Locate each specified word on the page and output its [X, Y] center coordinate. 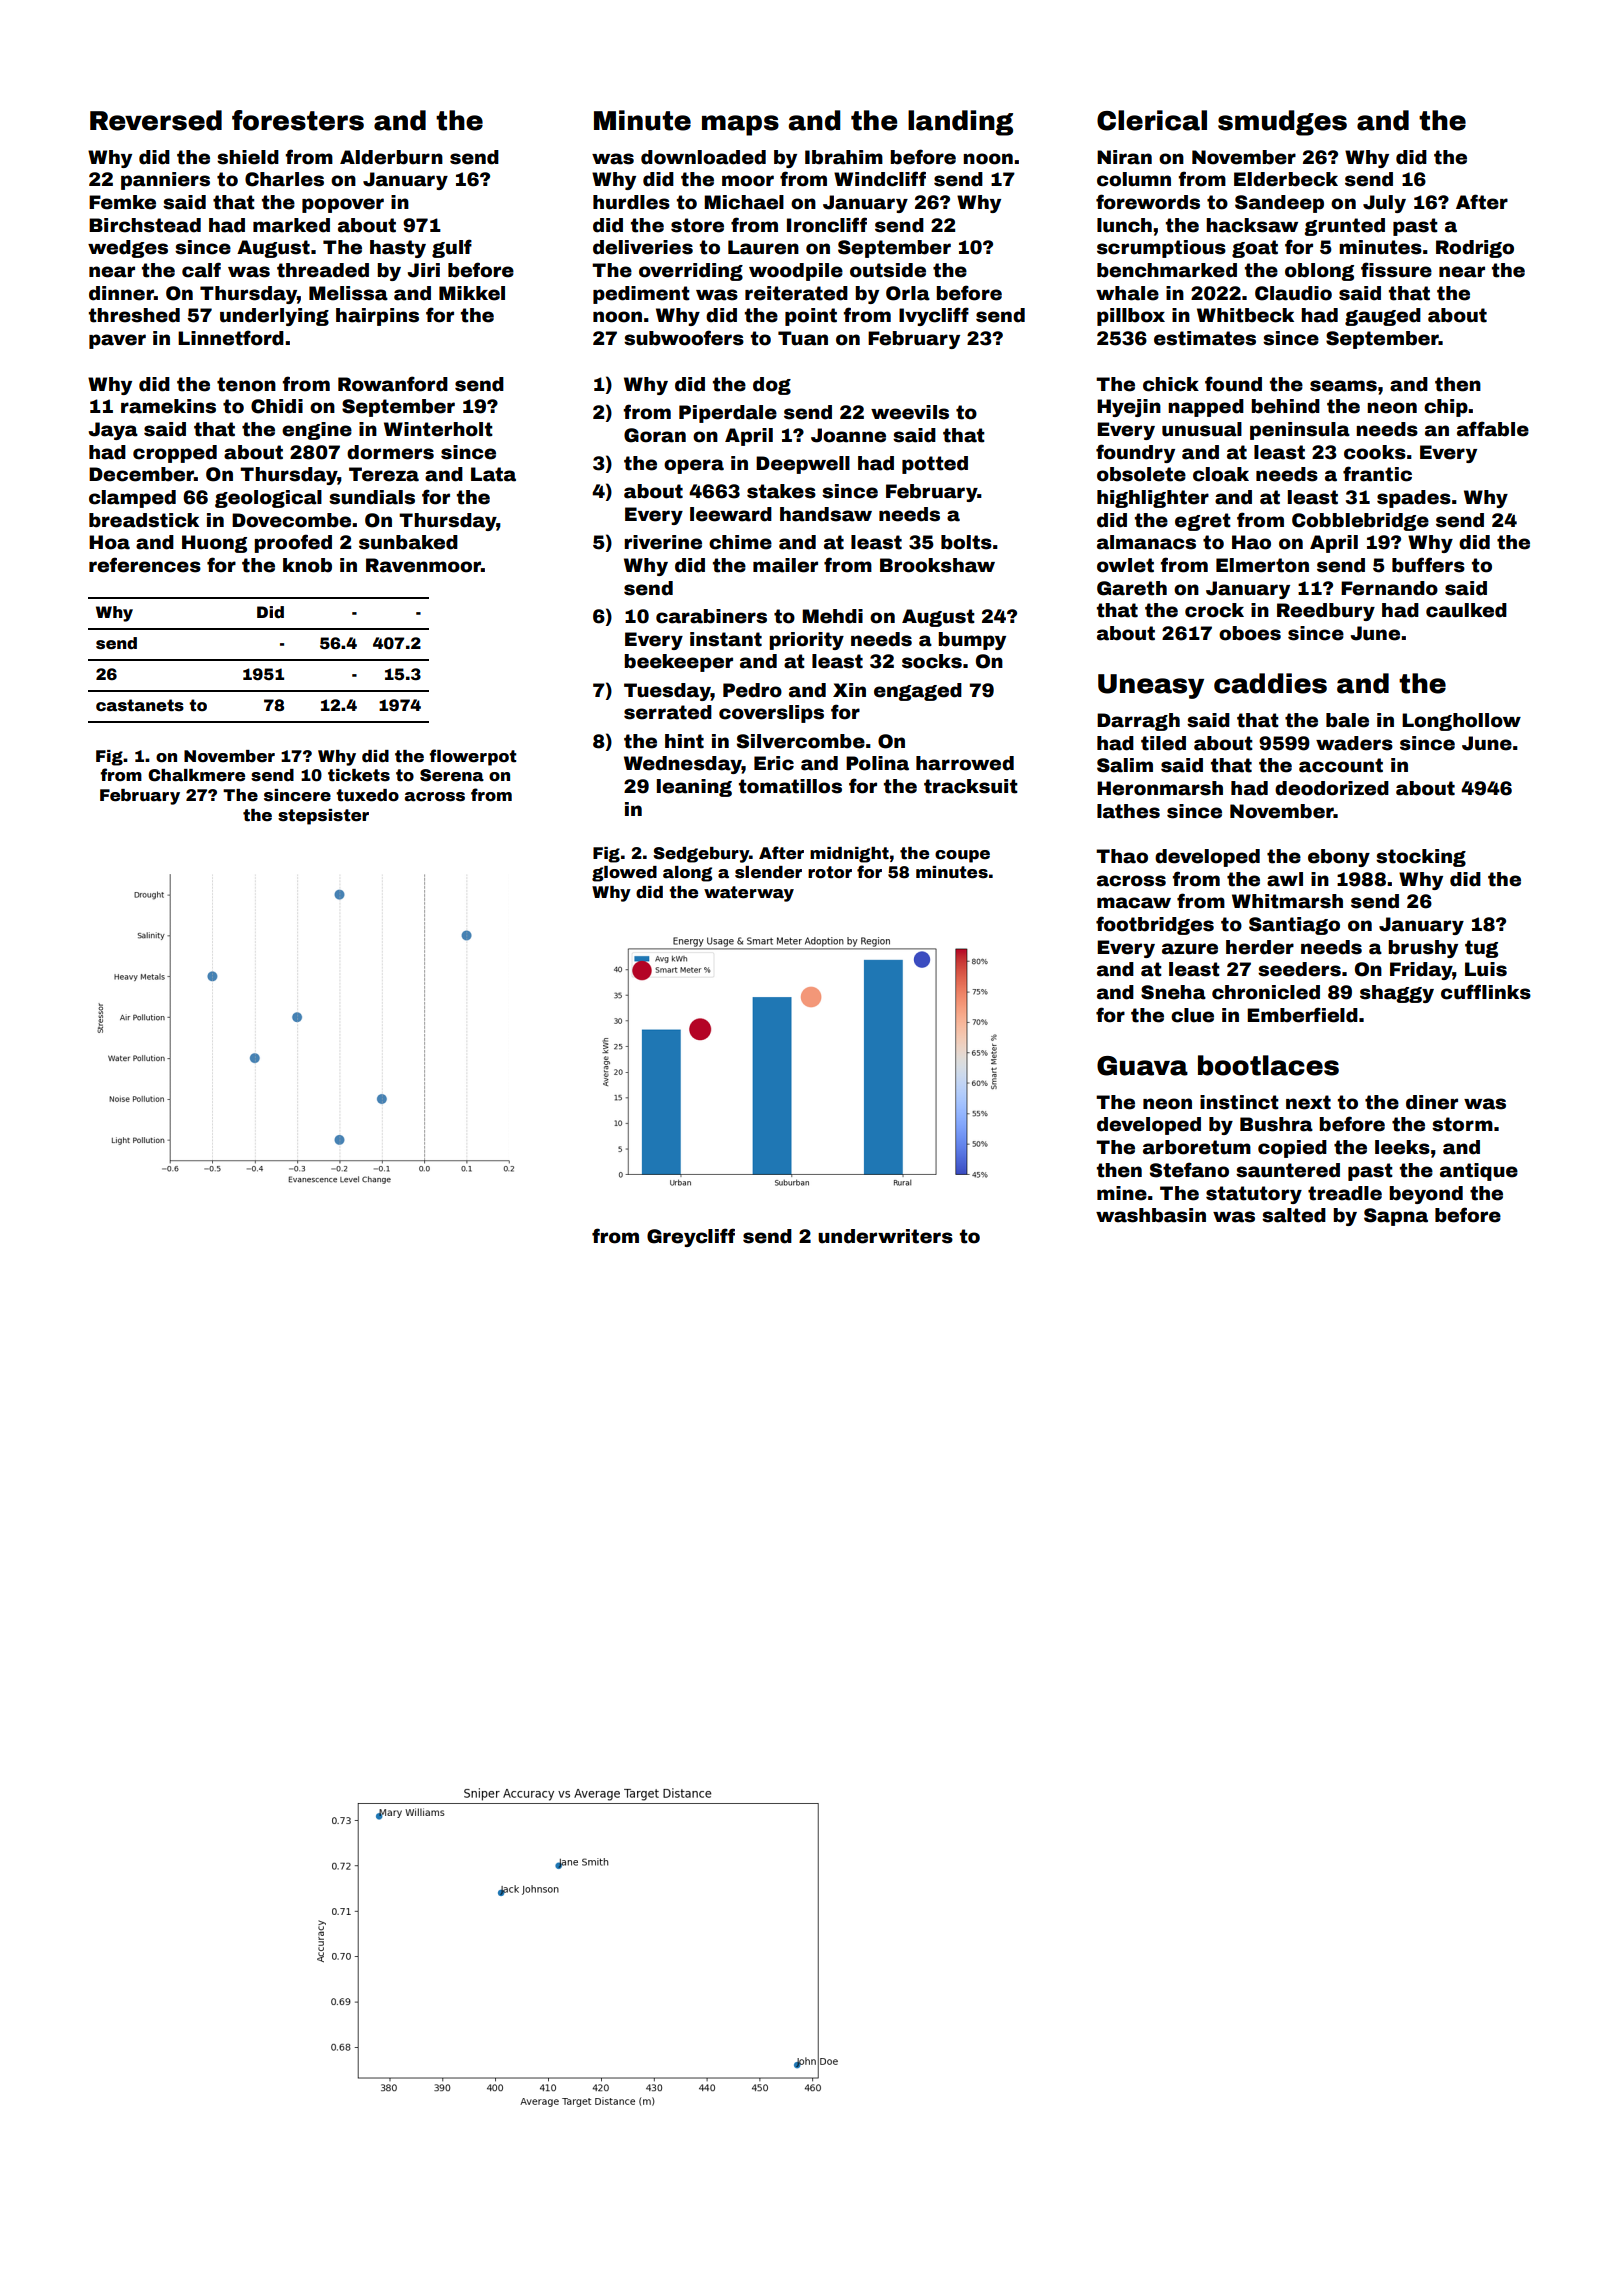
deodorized [1332, 788]
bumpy [972, 641]
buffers [1428, 565]
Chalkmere [196, 775]
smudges [1282, 123]
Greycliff [691, 1237]
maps [740, 125]
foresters [298, 120]
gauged [1383, 317]
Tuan [803, 338]
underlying [274, 317]
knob [307, 565]
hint [684, 741]
